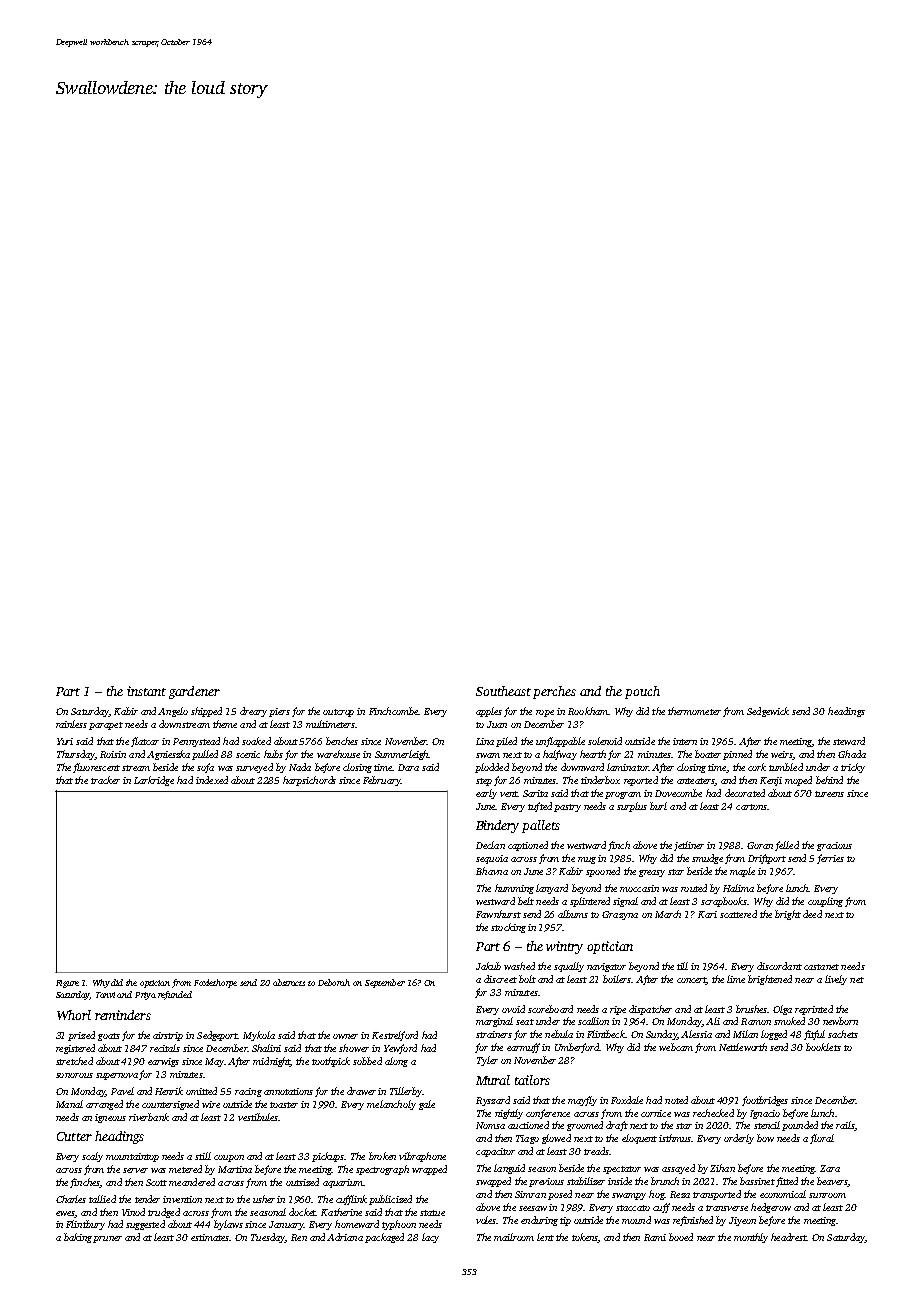 The image size is (924, 1308). I want to click on Sedgewick, so click(768, 712).
